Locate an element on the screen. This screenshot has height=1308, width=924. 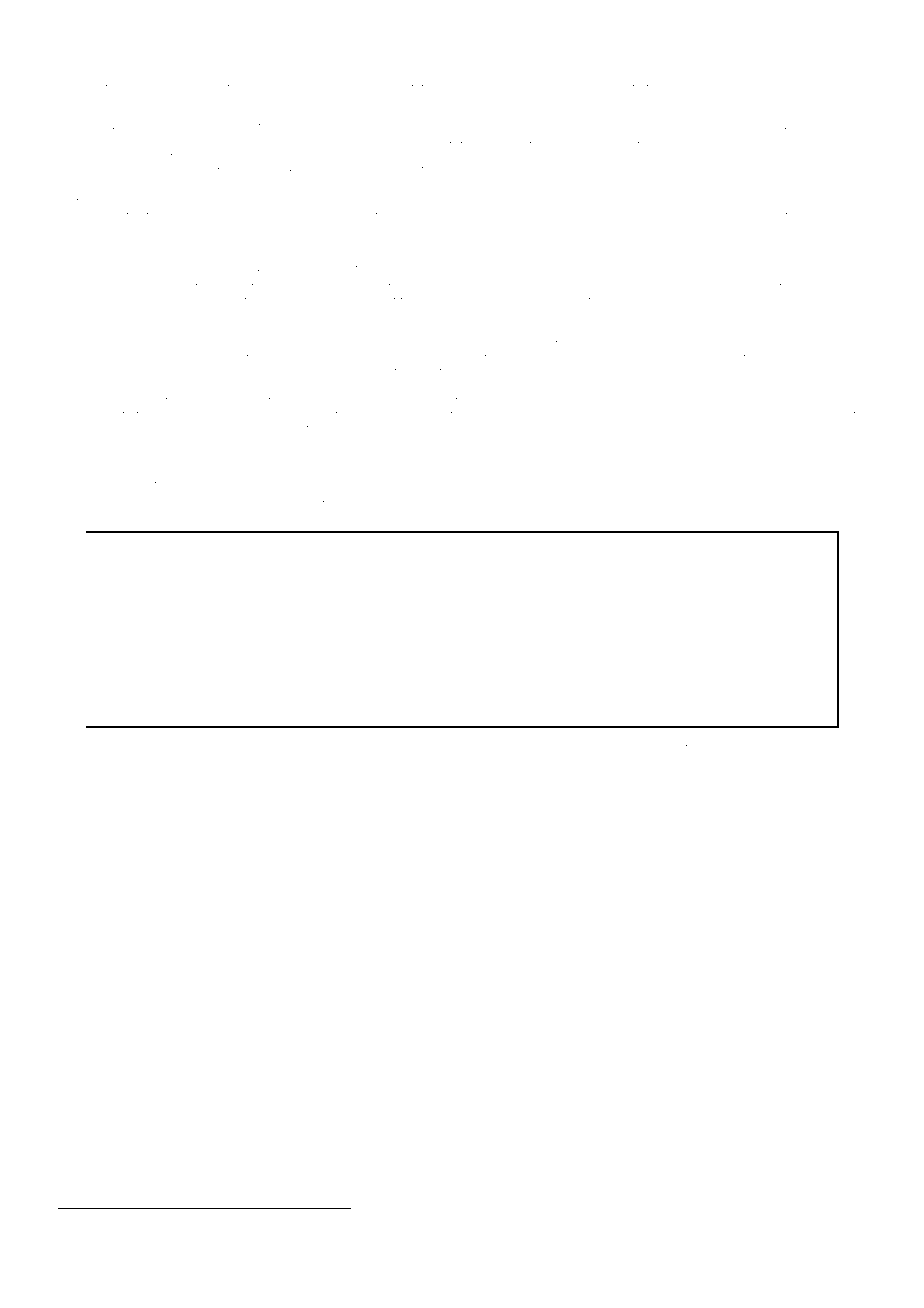
pestle is located at coordinates (145, 771).
